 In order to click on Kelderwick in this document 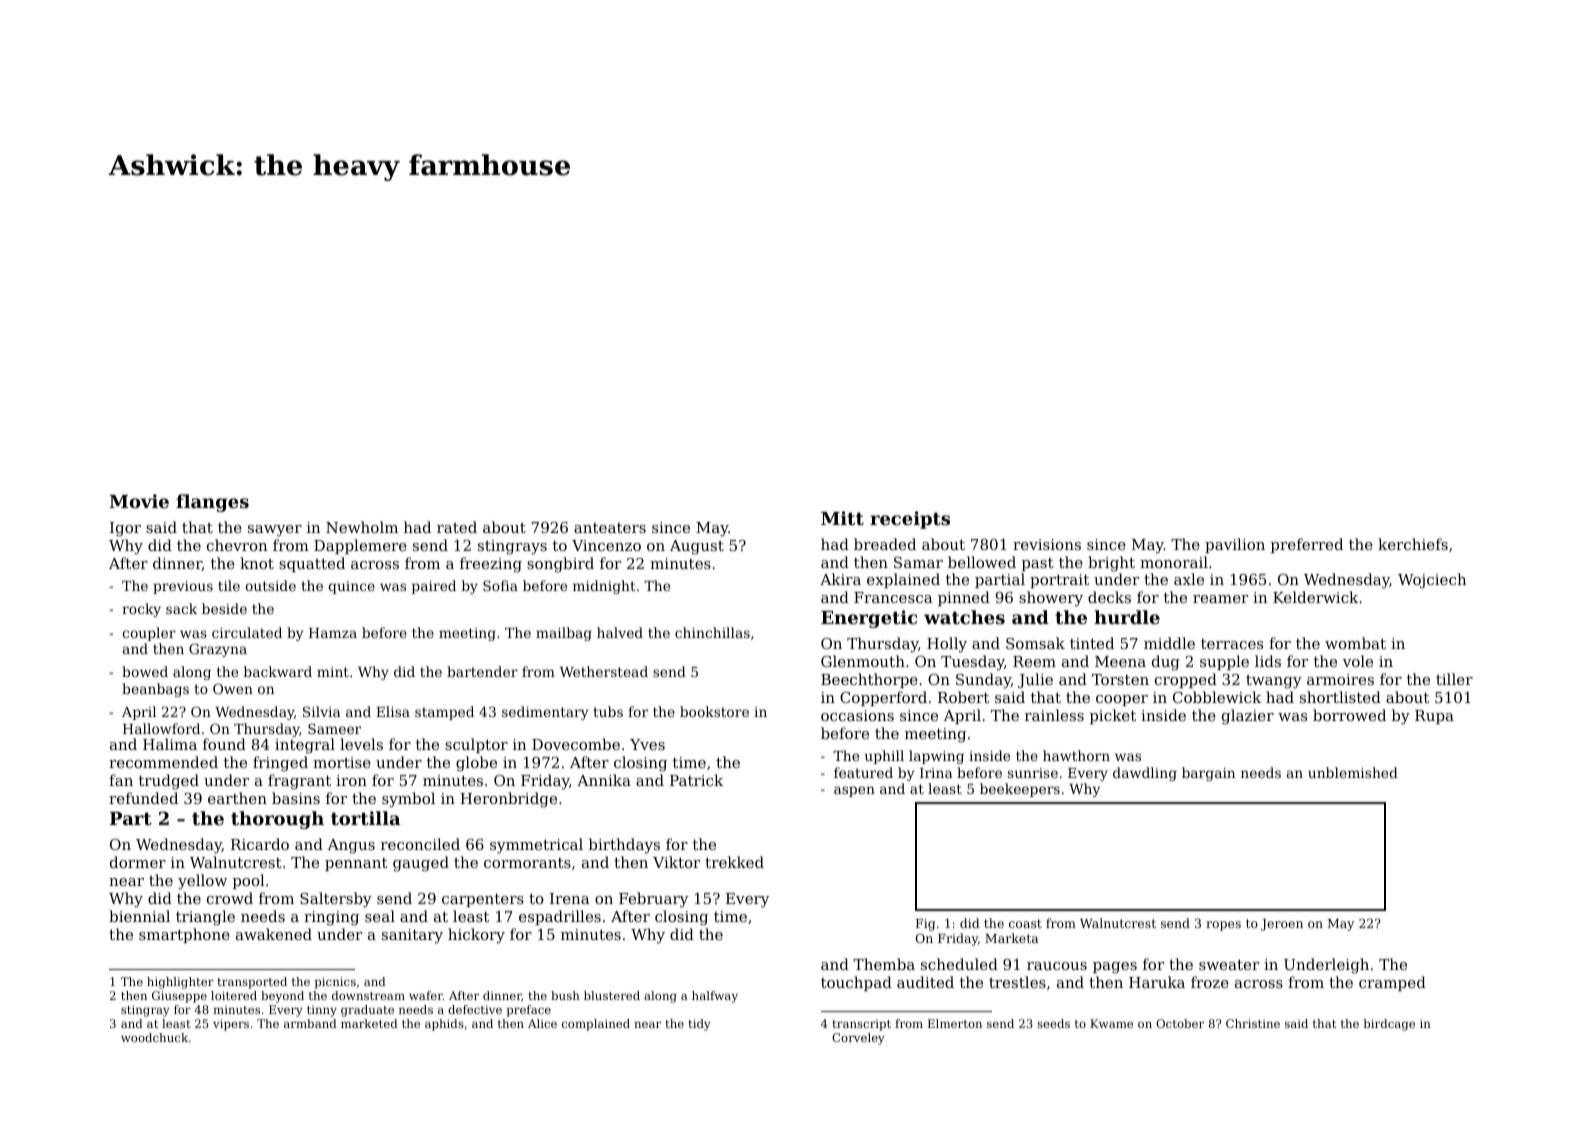, I will do `click(1315, 597)`.
